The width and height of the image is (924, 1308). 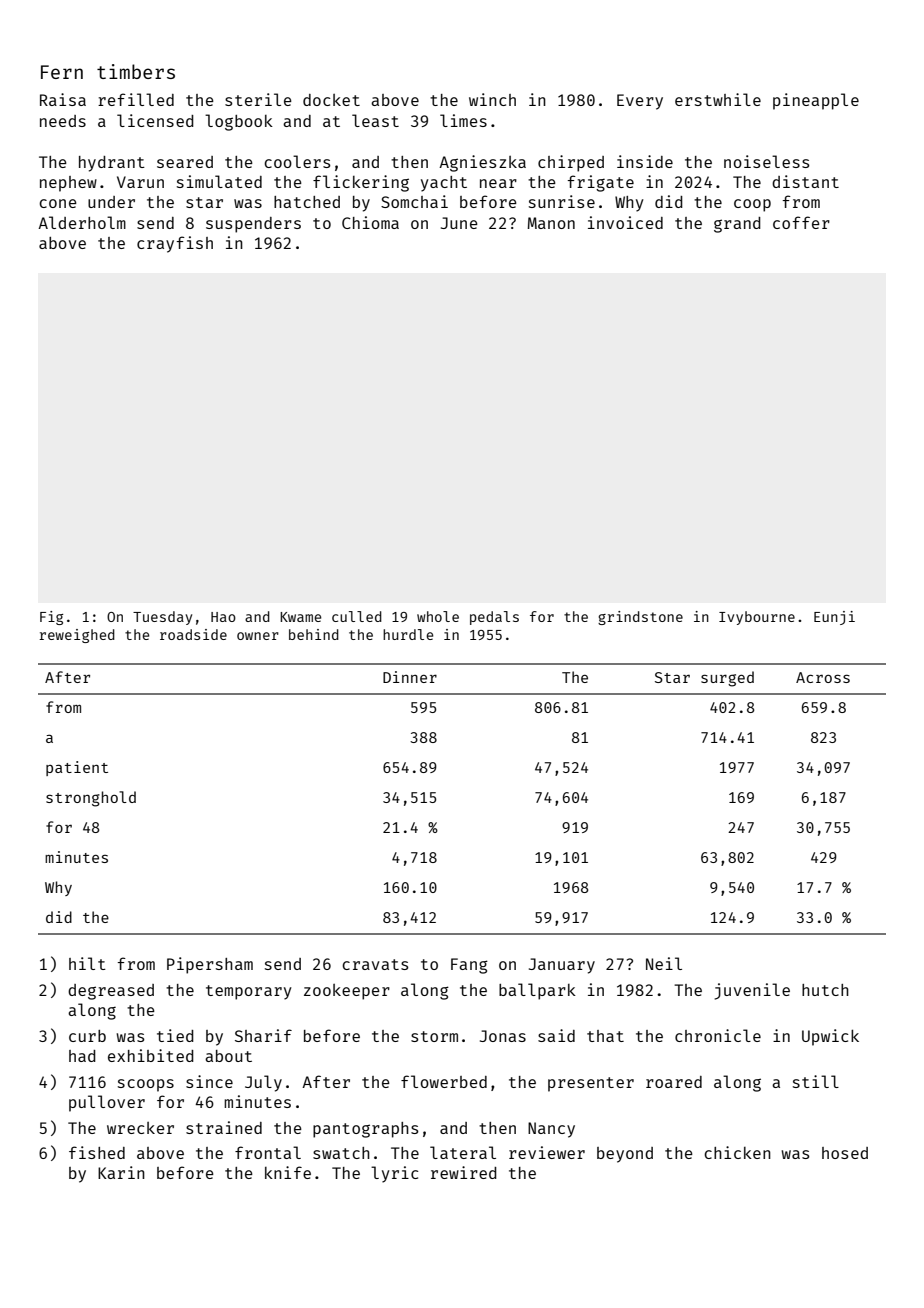 I want to click on Fig, so click(x=51, y=618).
